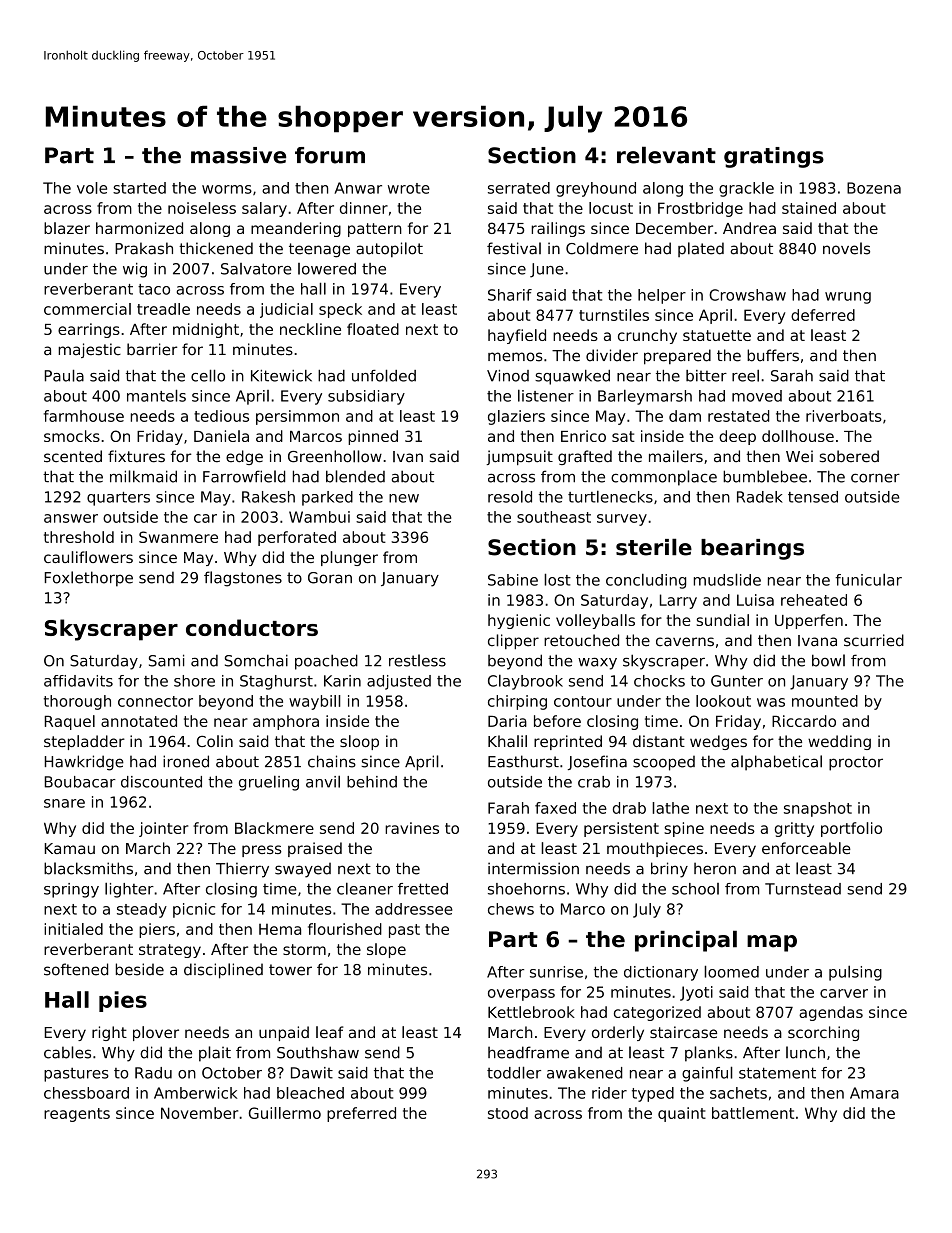  What do you see at coordinates (723, 701) in the page?
I see `lookout` at bounding box center [723, 701].
